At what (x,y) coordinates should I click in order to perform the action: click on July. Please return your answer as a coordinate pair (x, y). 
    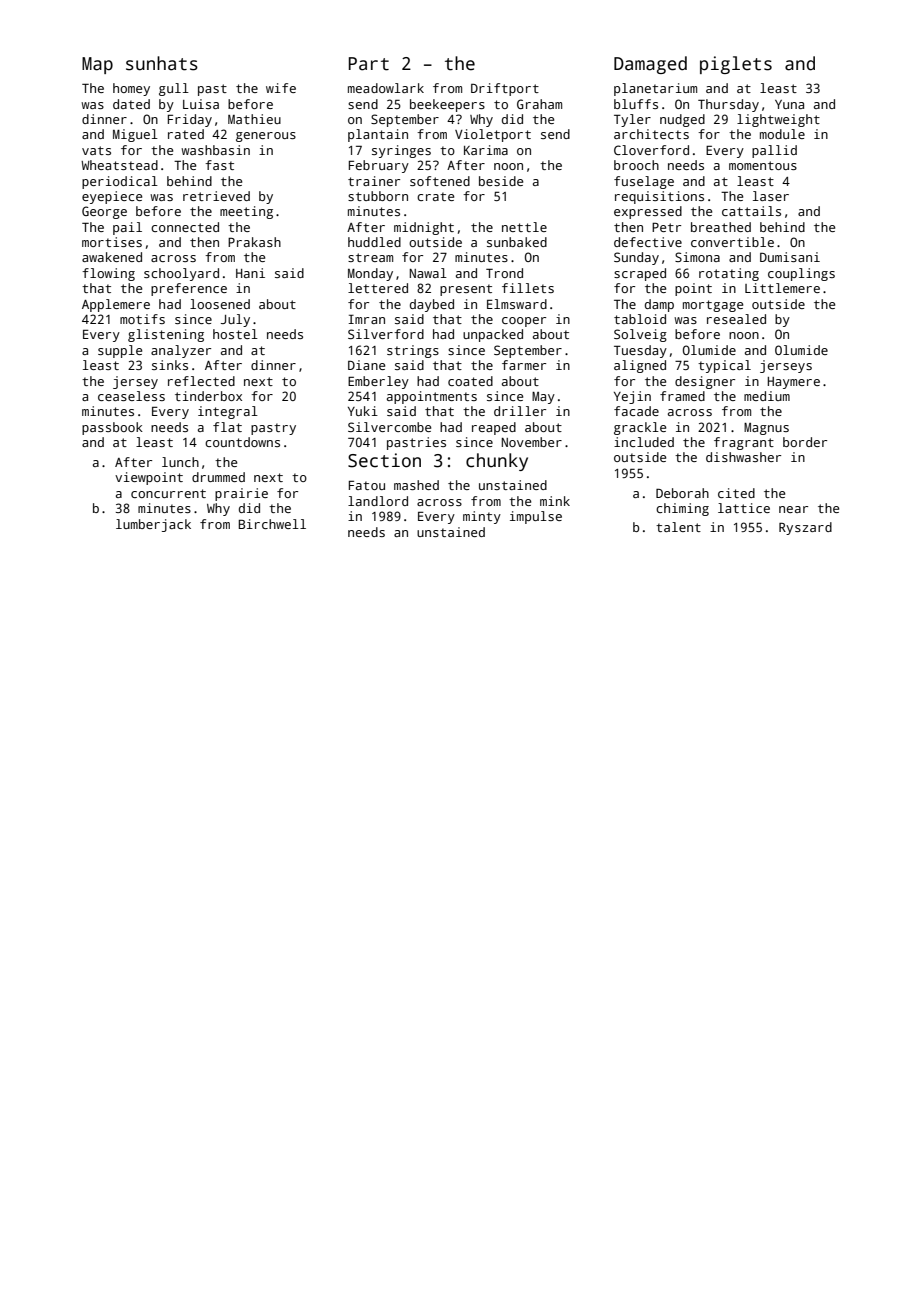
    Looking at the image, I should click on (235, 320).
